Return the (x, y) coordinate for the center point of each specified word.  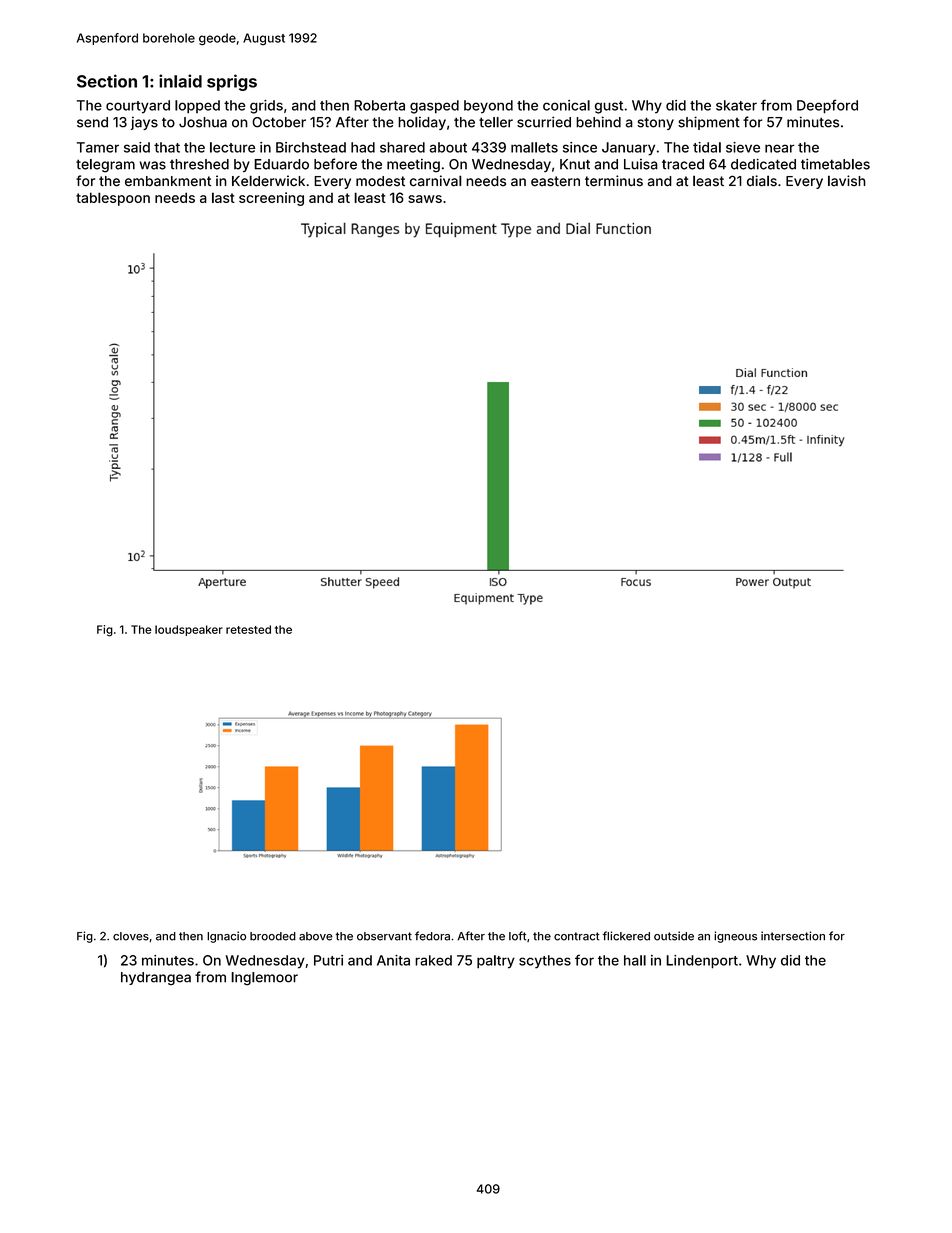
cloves (131, 936)
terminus (614, 181)
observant (384, 936)
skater (736, 105)
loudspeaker (189, 630)
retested (248, 629)
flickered (626, 936)
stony (656, 123)
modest (380, 181)
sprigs (232, 82)
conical (566, 105)
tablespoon (113, 199)
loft (517, 936)
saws (425, 199)
